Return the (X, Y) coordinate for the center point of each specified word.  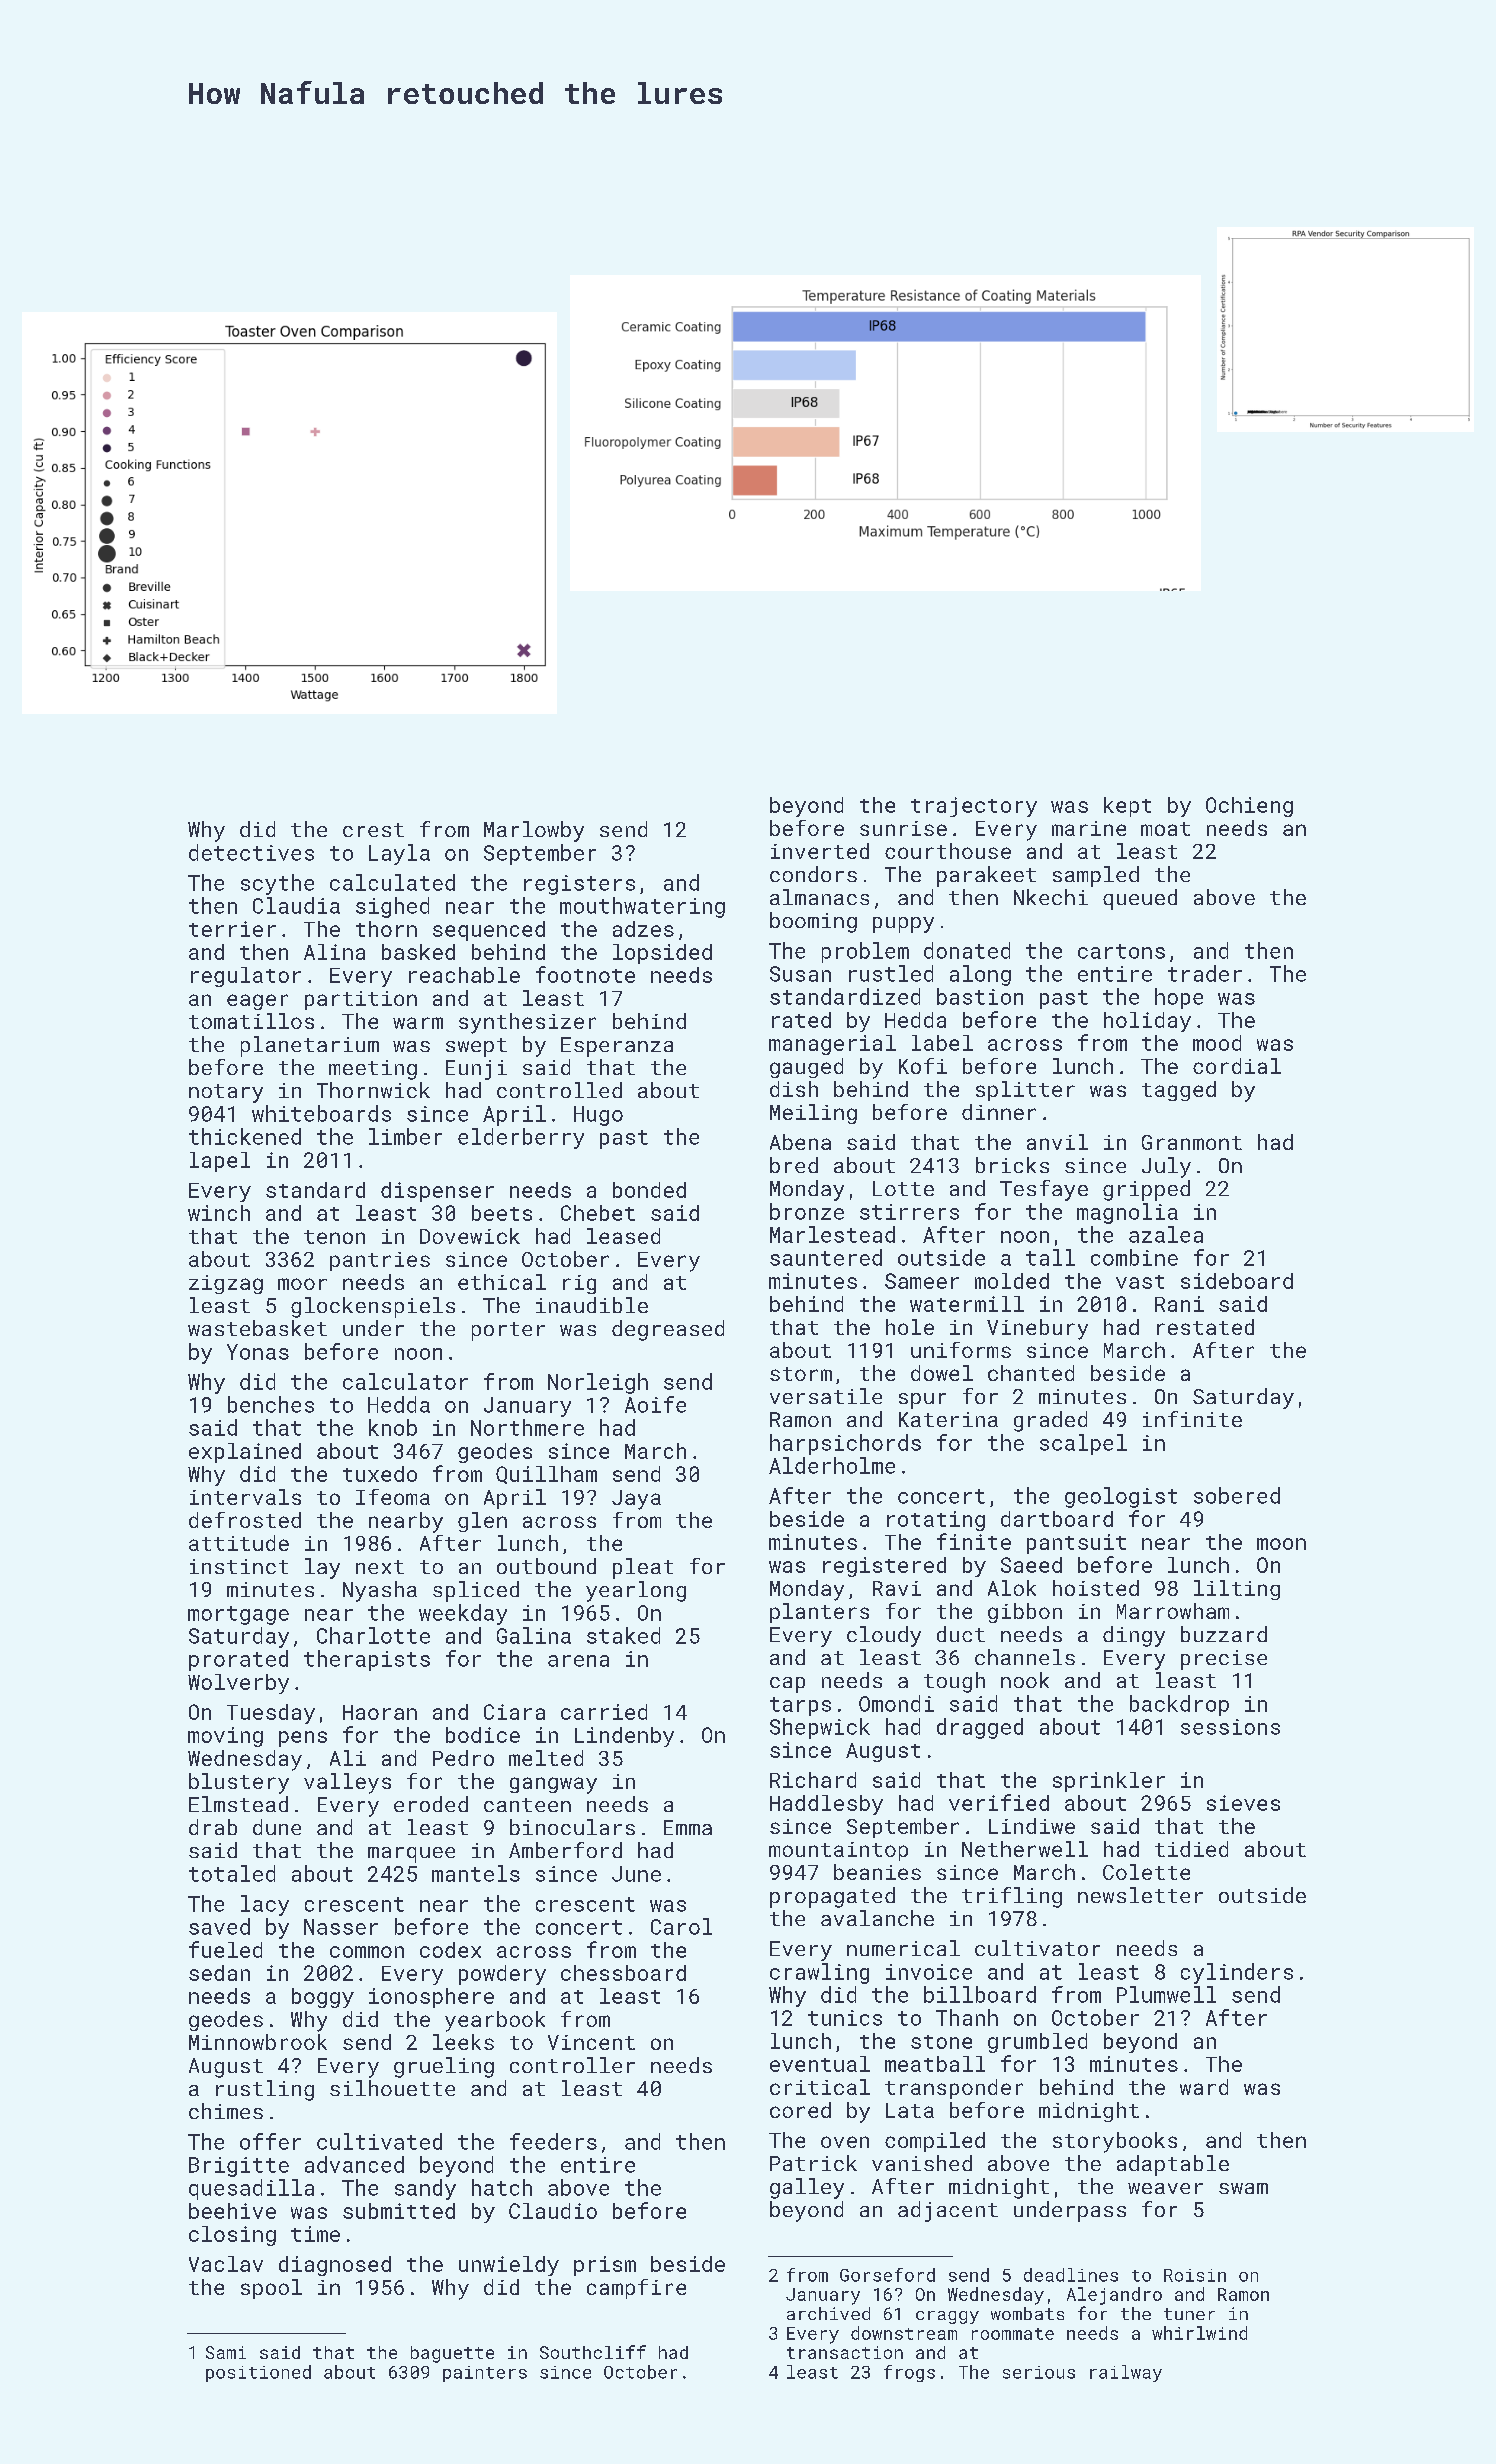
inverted (820, 851)
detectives (251, 852)
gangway (553, 1785)
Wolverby (238, 1684)
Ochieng (1249, 807)
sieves (1243, 1803)
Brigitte (239, 2167)
